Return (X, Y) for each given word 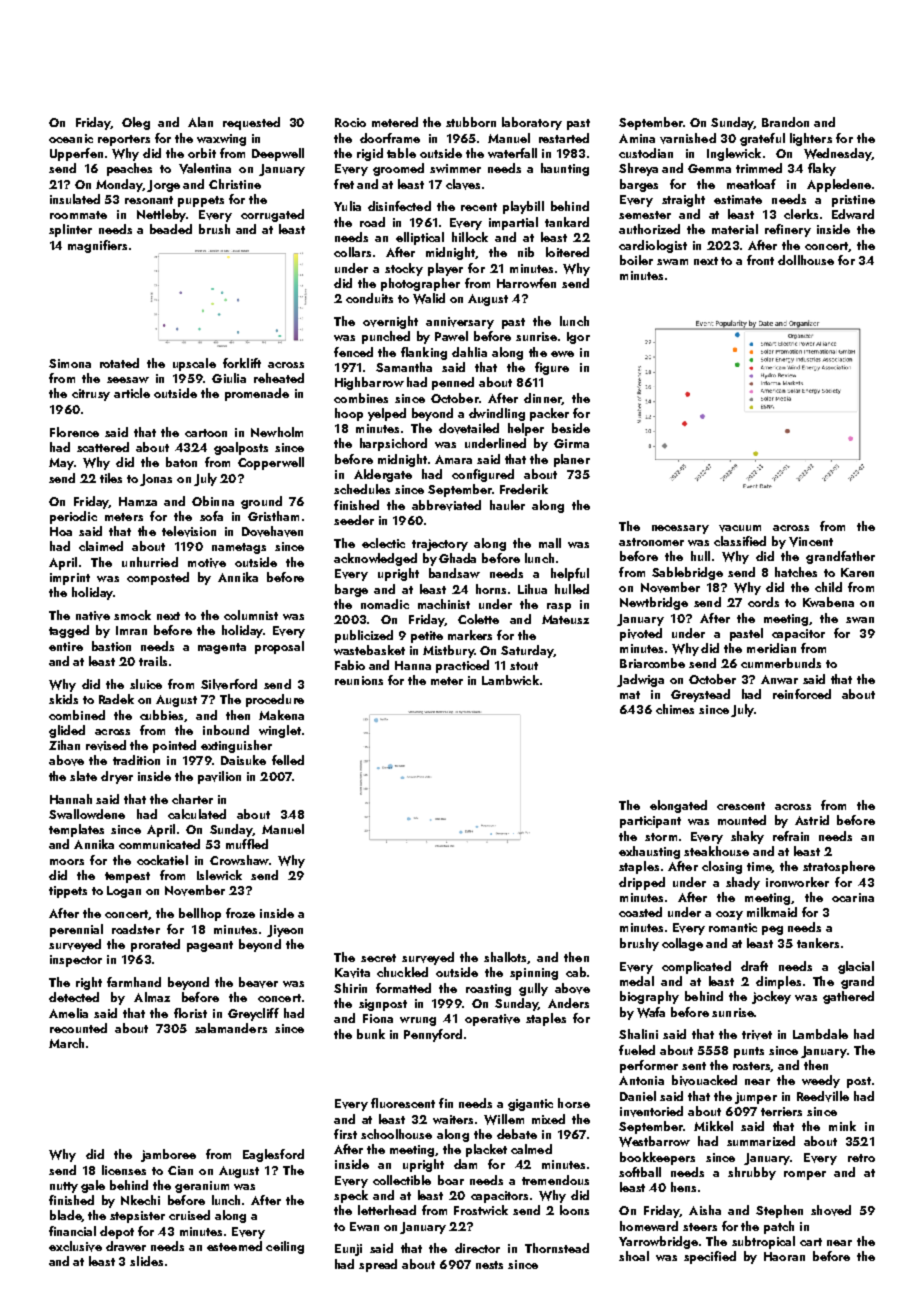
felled (288, 760)
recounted (78, 1028)
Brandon (785, 122)
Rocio (350, 122)
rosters (752, 1067)
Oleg (136, 123)
